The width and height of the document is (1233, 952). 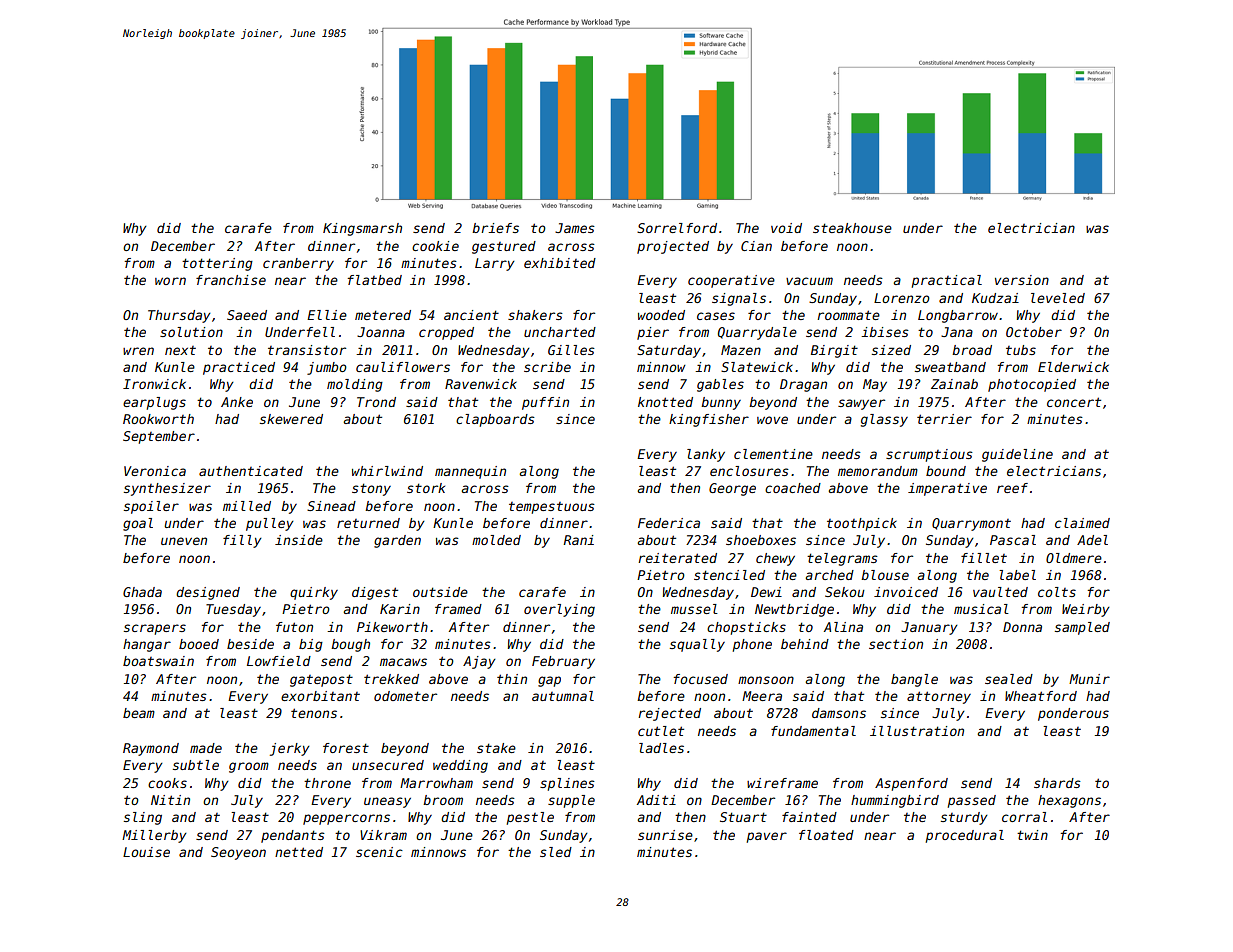 What do you see at coordinates (677, 228) in the document?
I see `Sorrelford` at bounding box center [677, 228].
